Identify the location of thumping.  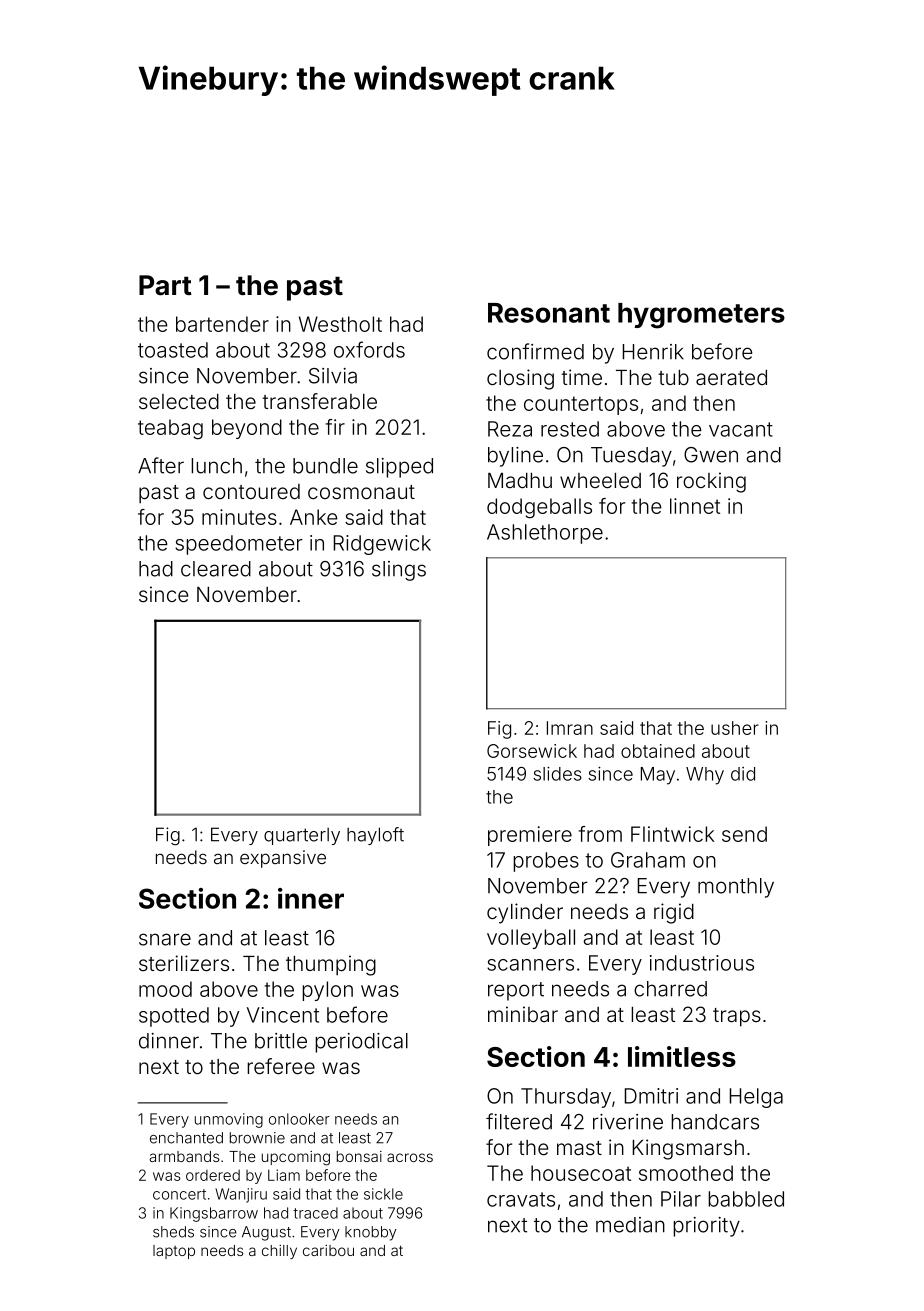
(331, 965).
